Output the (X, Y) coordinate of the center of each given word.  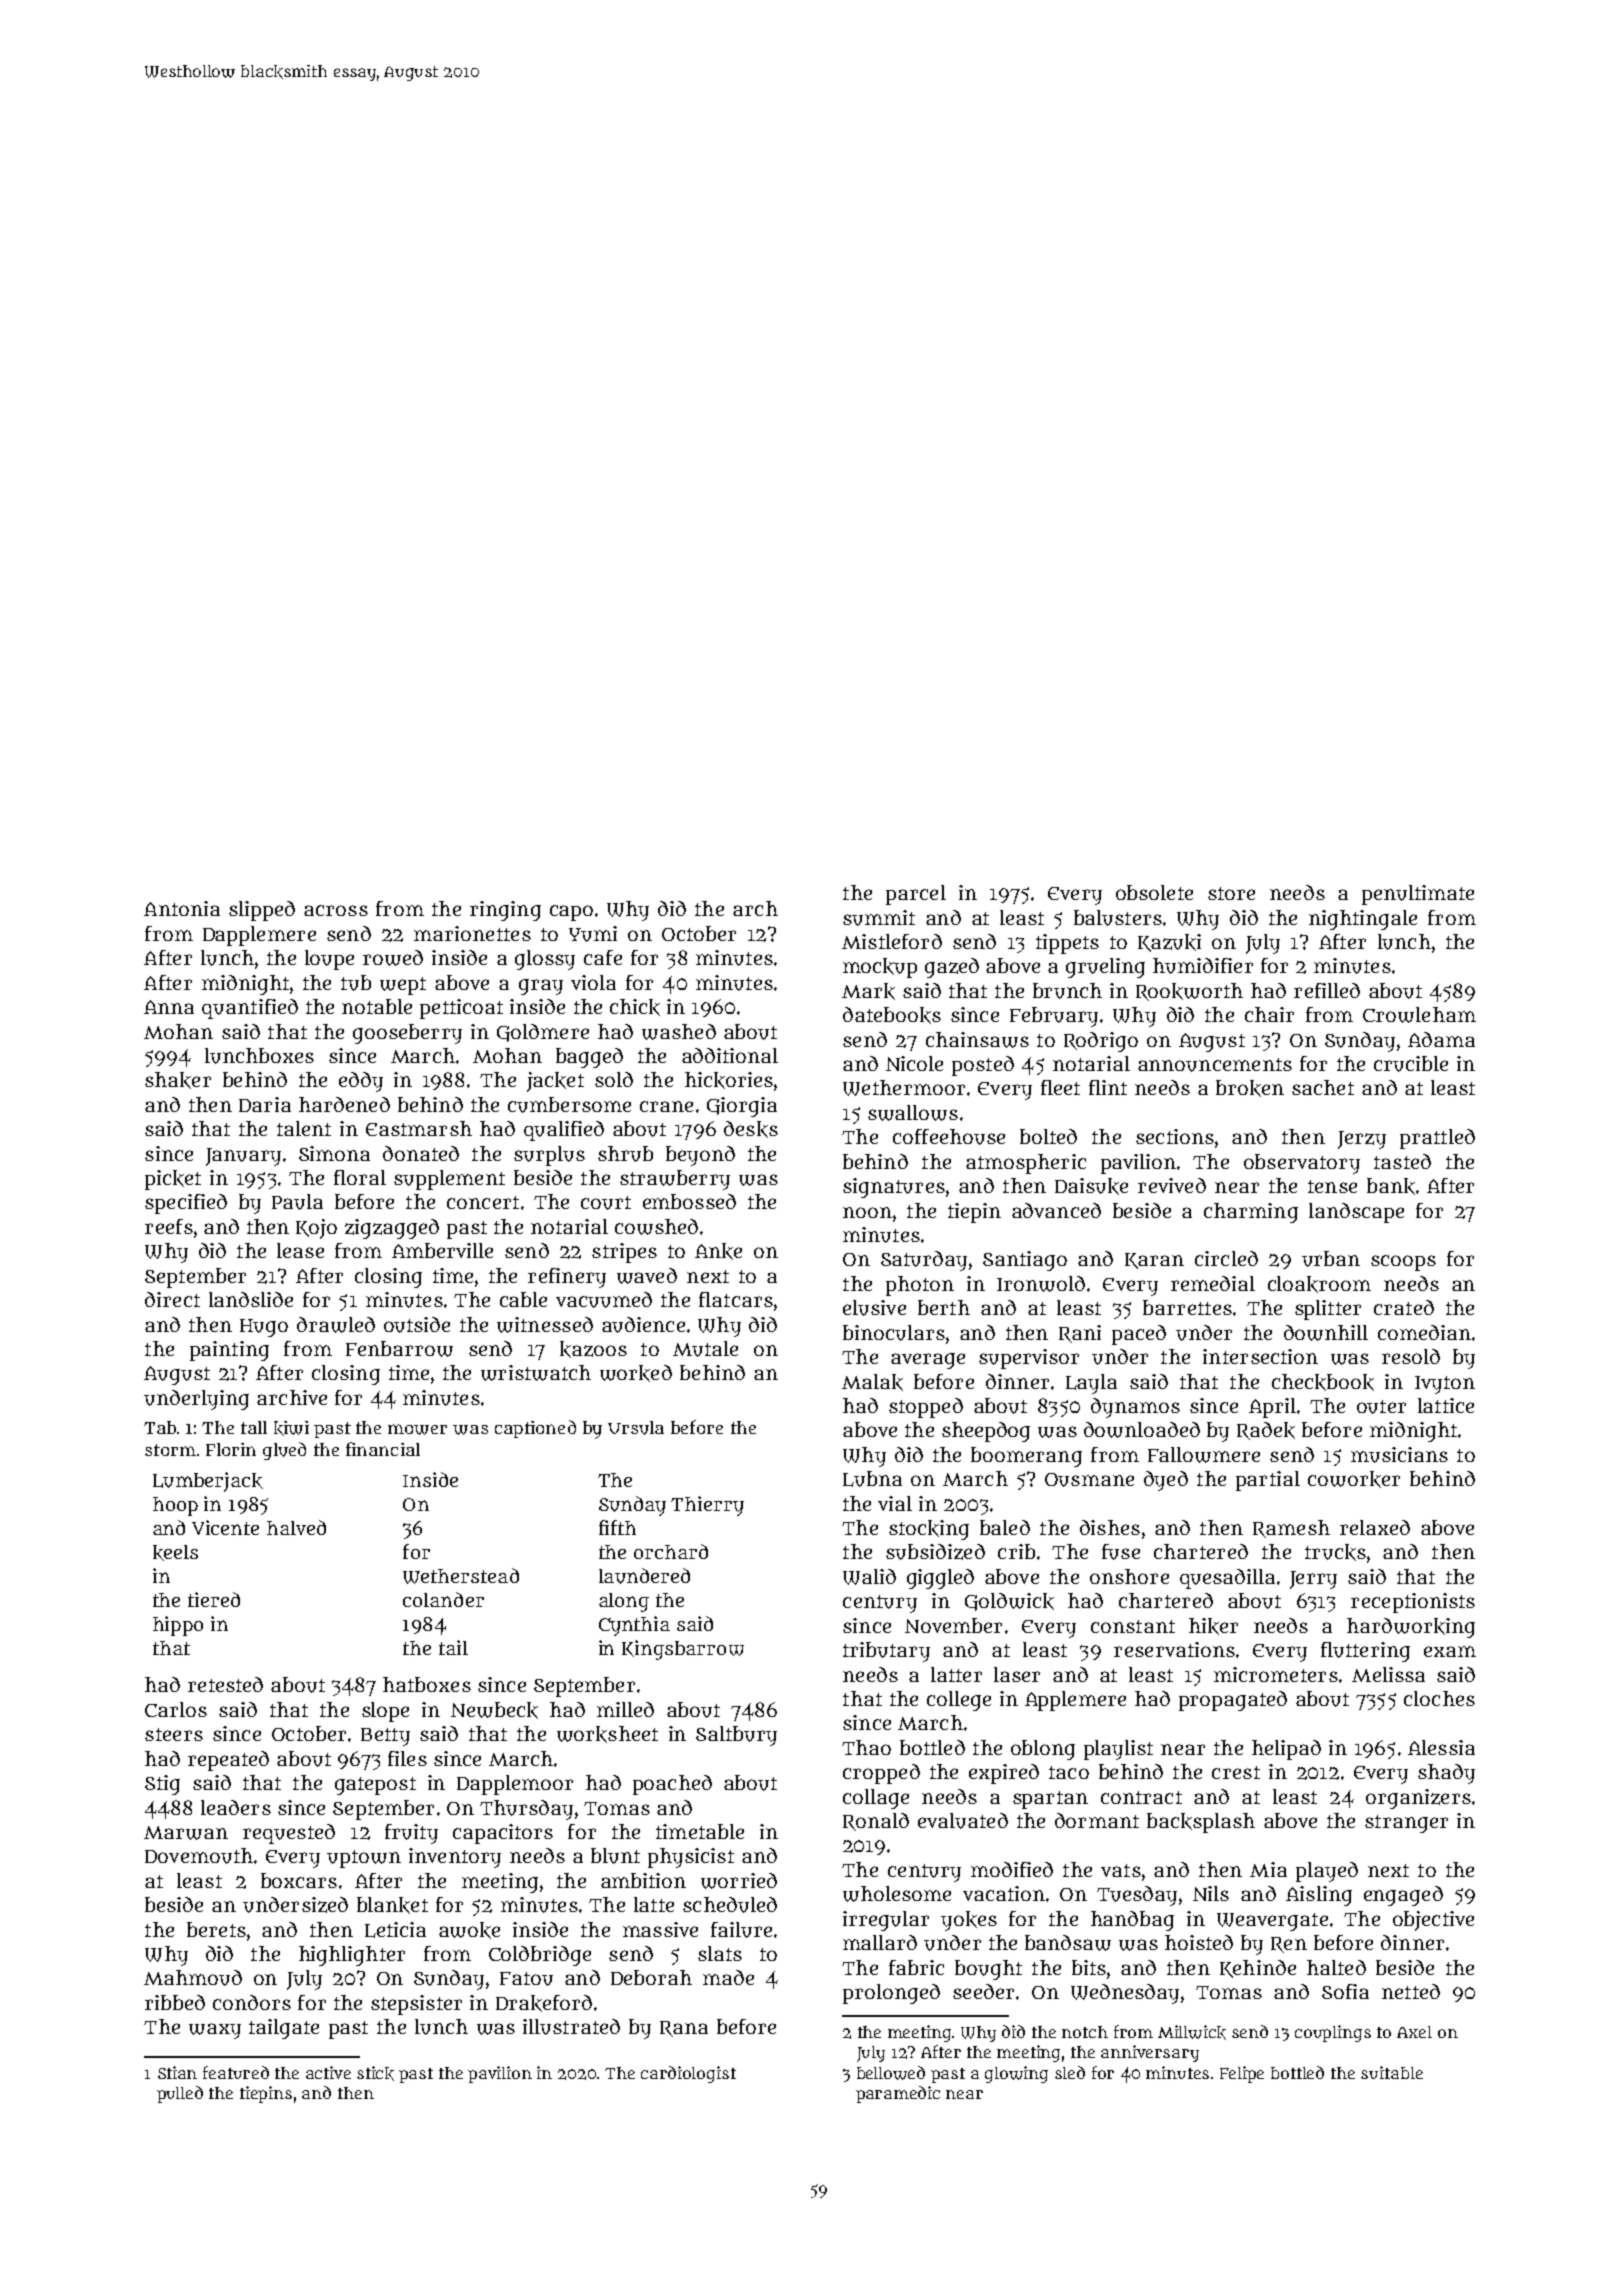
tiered (214, 1599)
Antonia (182, 908)
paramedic (898, 2094)
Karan (1154, 1261)
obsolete (1154, 892)
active (328, 2072)
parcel (916, 895)
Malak (872, 1382)
